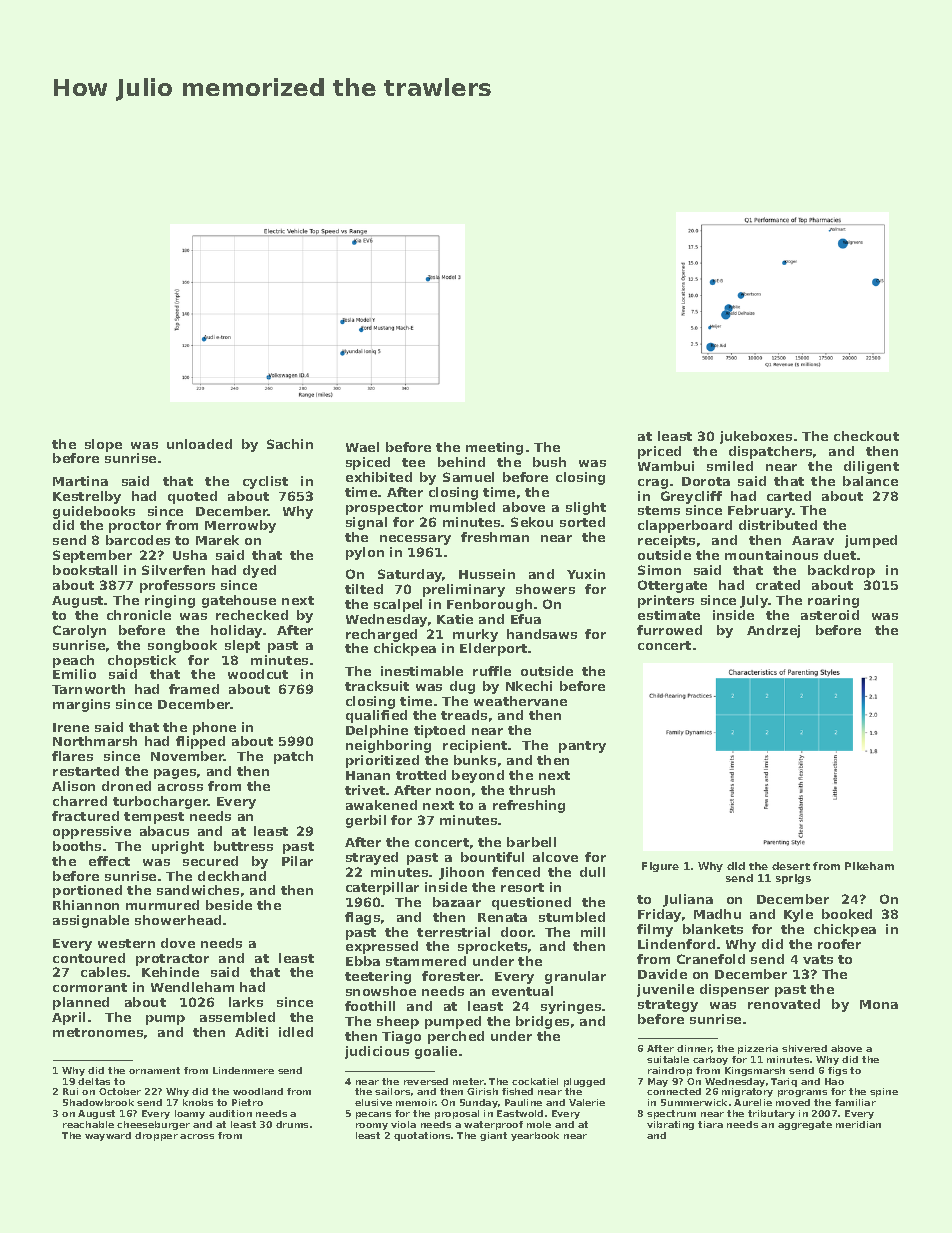 This document has width=952, height=1233. Describe the element at coordinates (516, 872) in the document. I see `fenced` at that location.
